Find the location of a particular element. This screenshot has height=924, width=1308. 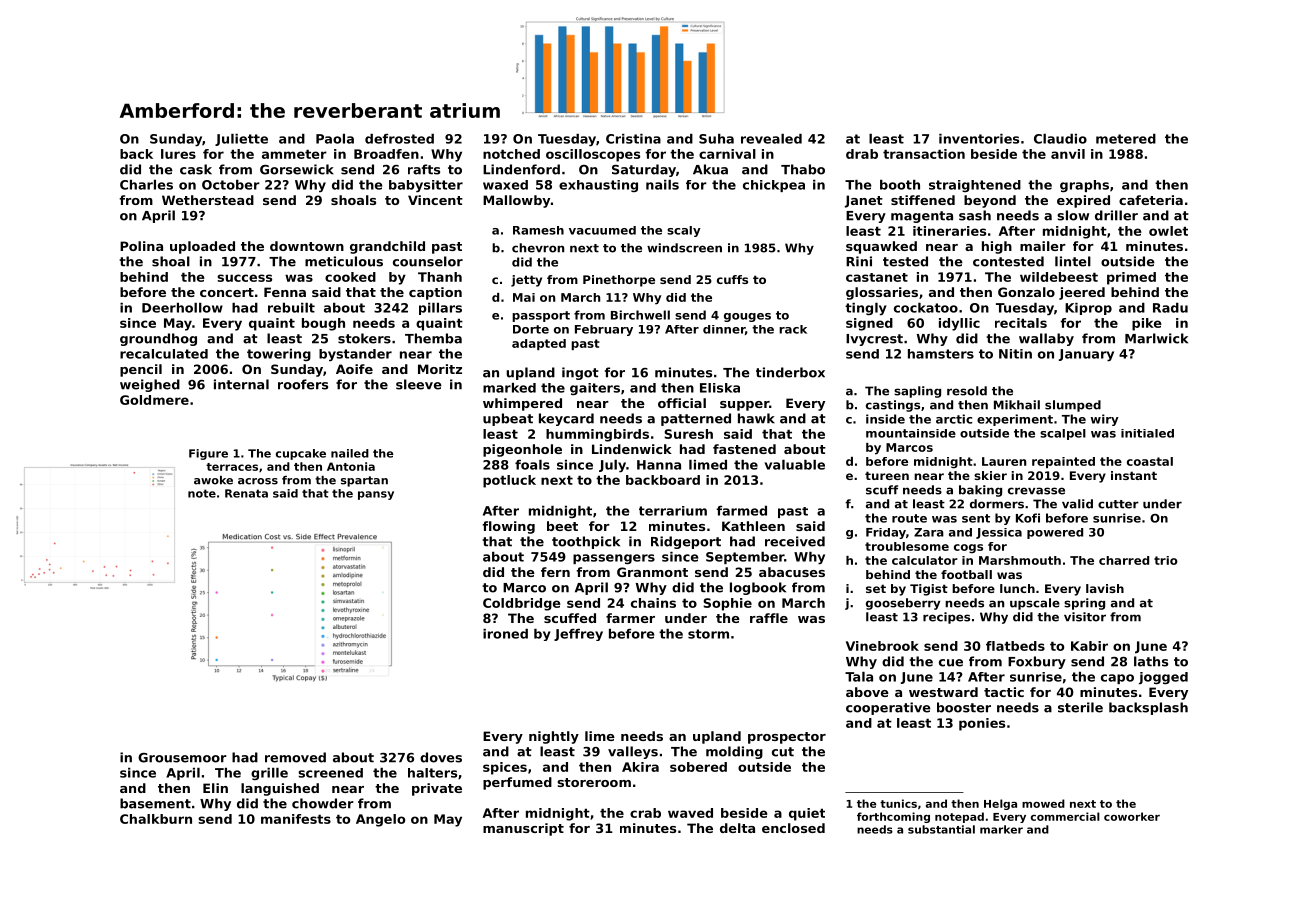

abacuses is located at coordinates (792, 572).
